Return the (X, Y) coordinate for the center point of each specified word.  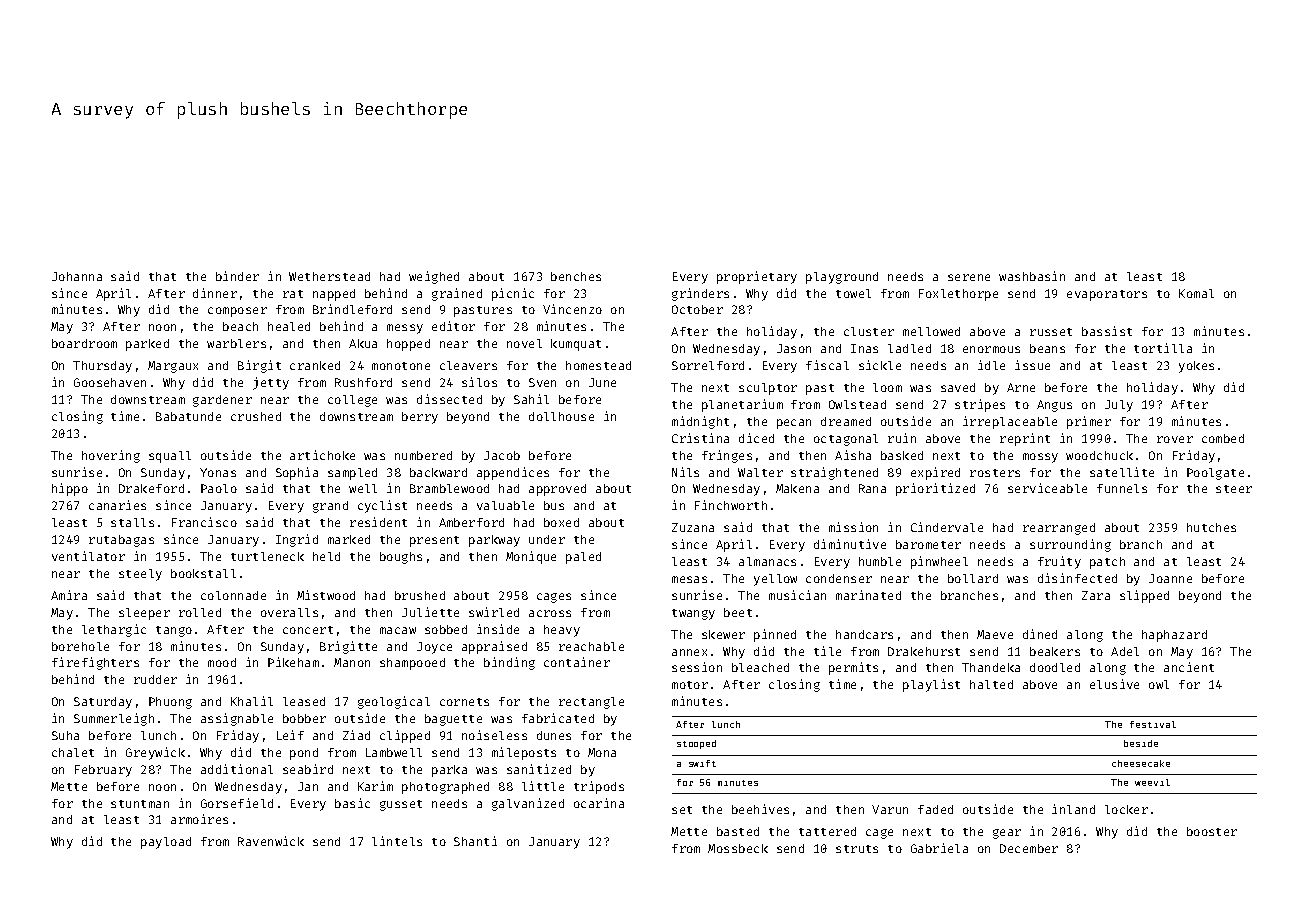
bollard (973, 578)
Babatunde (188, 416)
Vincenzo (572, 309)
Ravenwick (271, 841)
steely (140, 575)
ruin (902, 438)
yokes (1196, 367)
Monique (531, 557)
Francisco (204, 522)
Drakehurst (924, 651)
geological (394, 702)
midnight (700, 422)
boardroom (84, 343)
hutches (1211, 527)
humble (880, 561)
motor (690, 685)
